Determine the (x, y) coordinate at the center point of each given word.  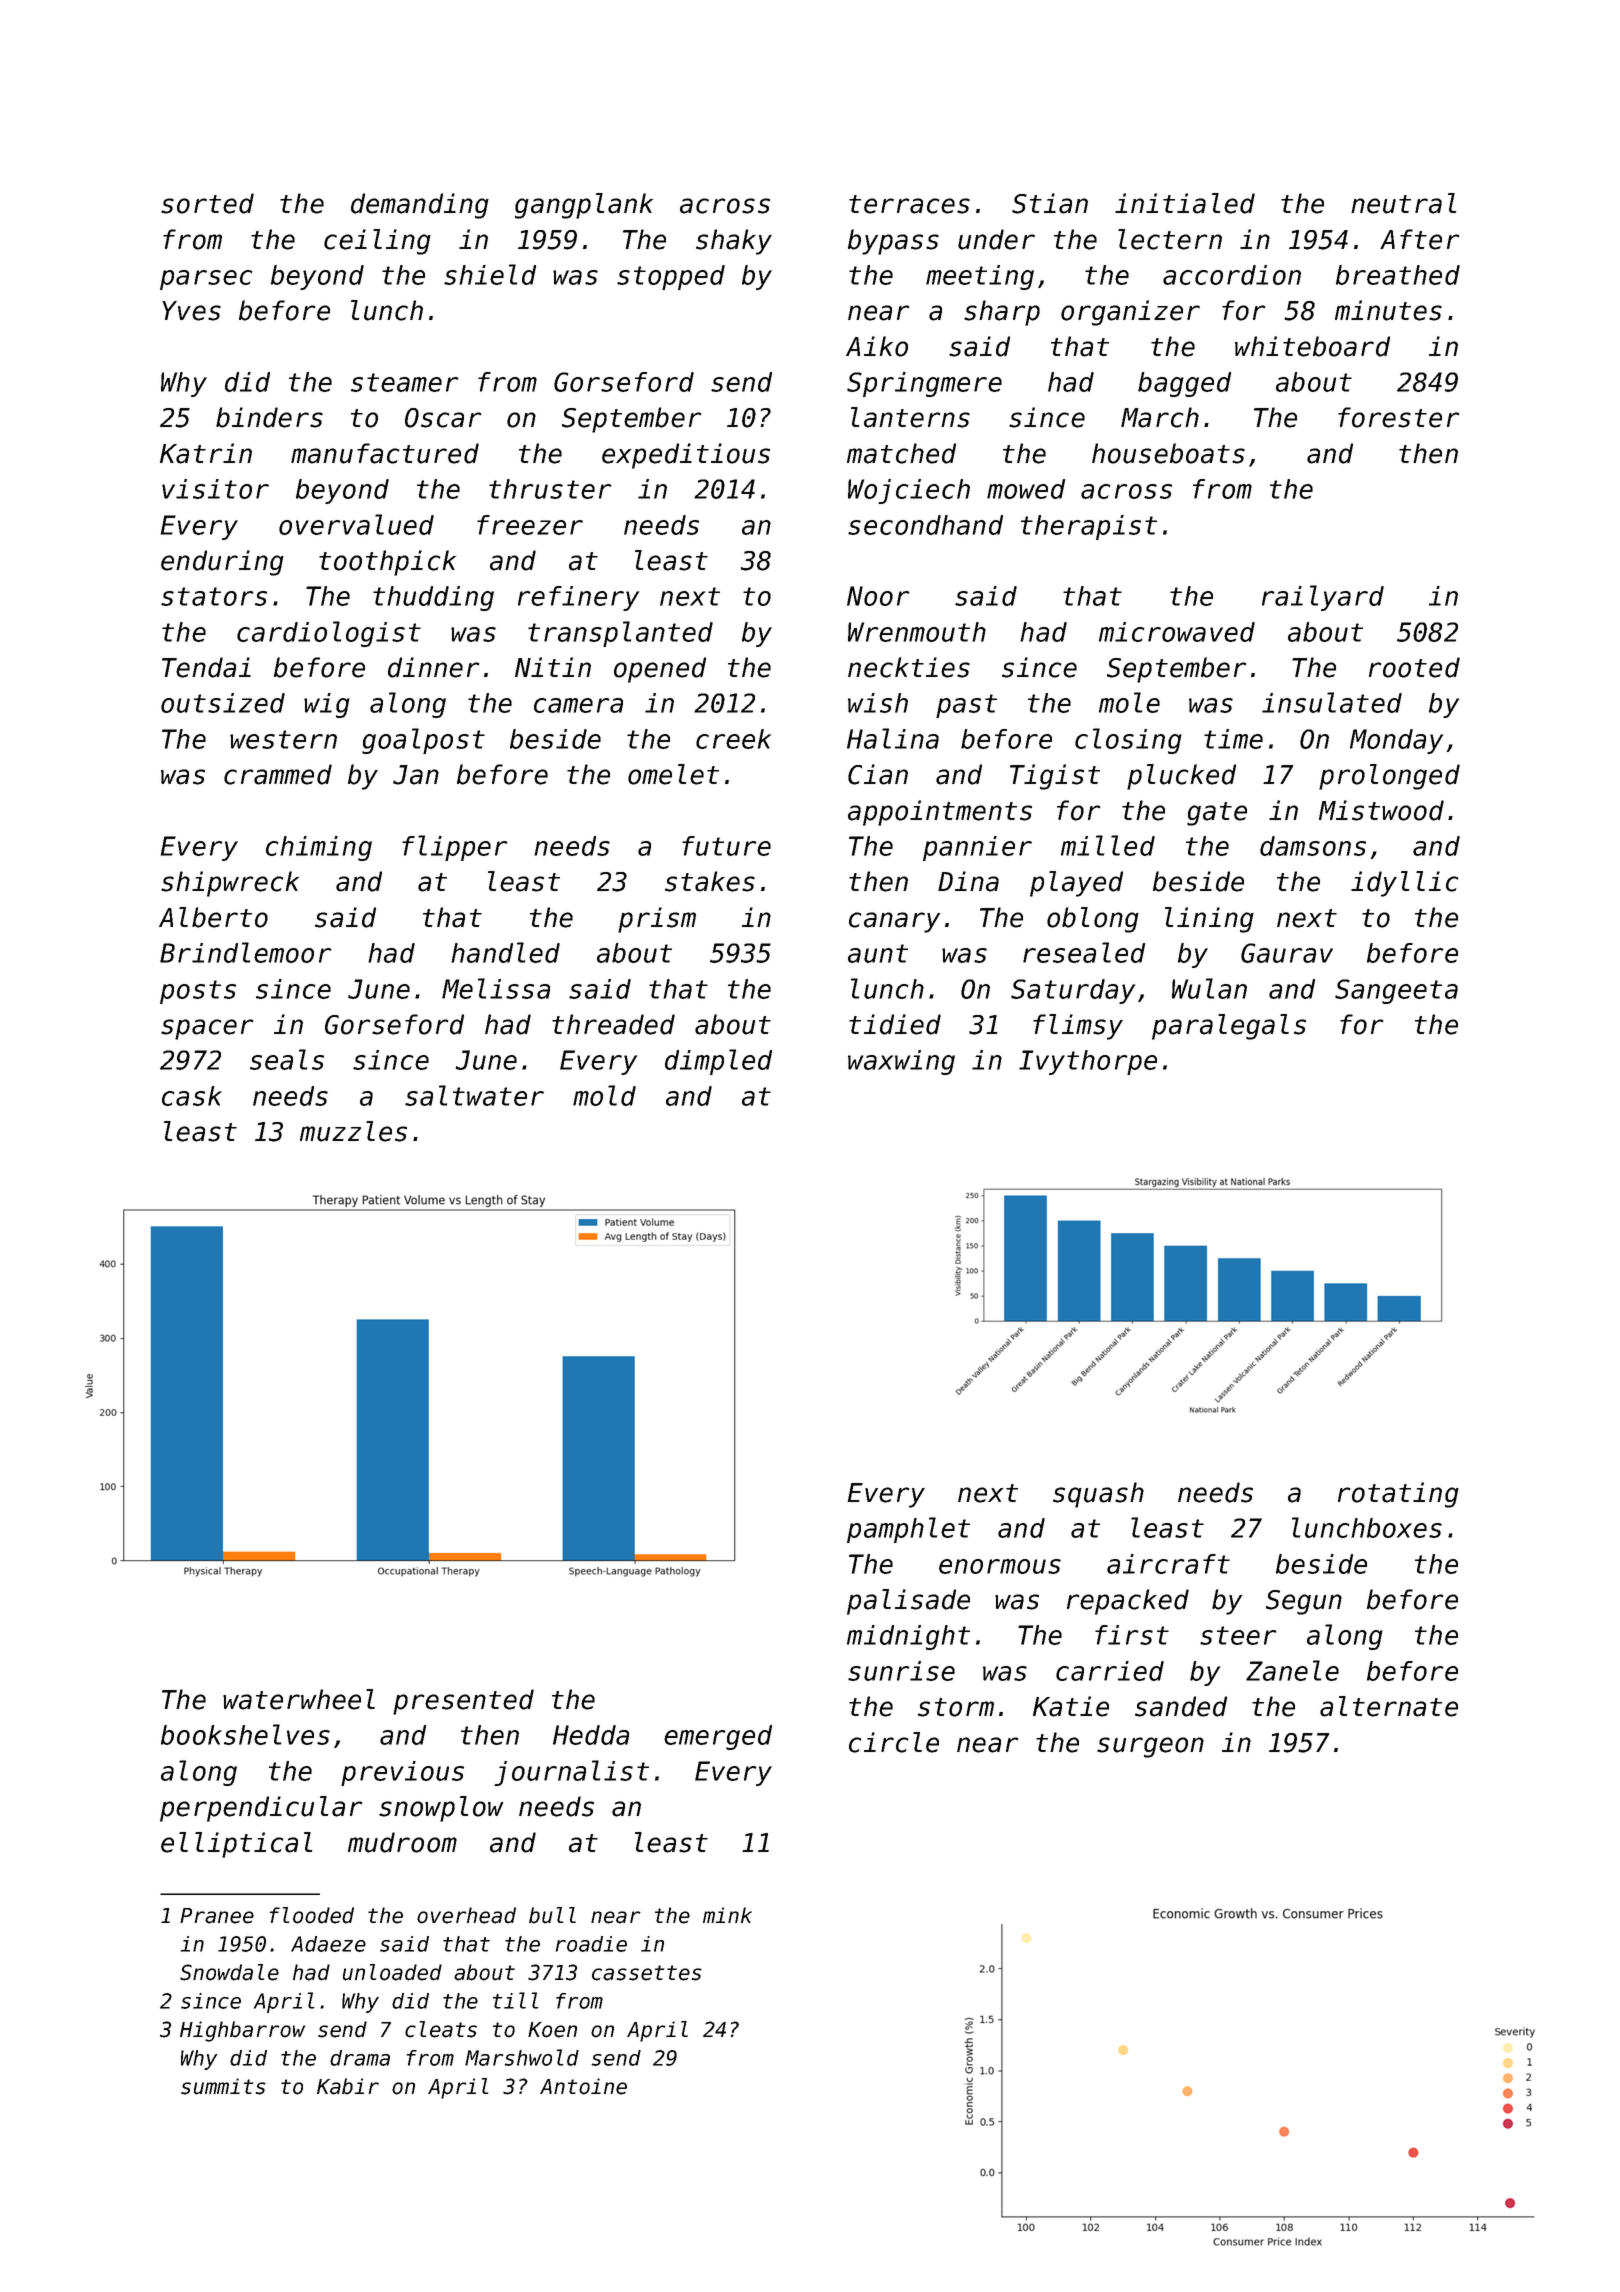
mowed (1026, 489)
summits (223, 2086)
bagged (1184, 384)
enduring (222, 563)
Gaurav (1287, 953)
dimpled (718, 1062)
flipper (455, 848)
